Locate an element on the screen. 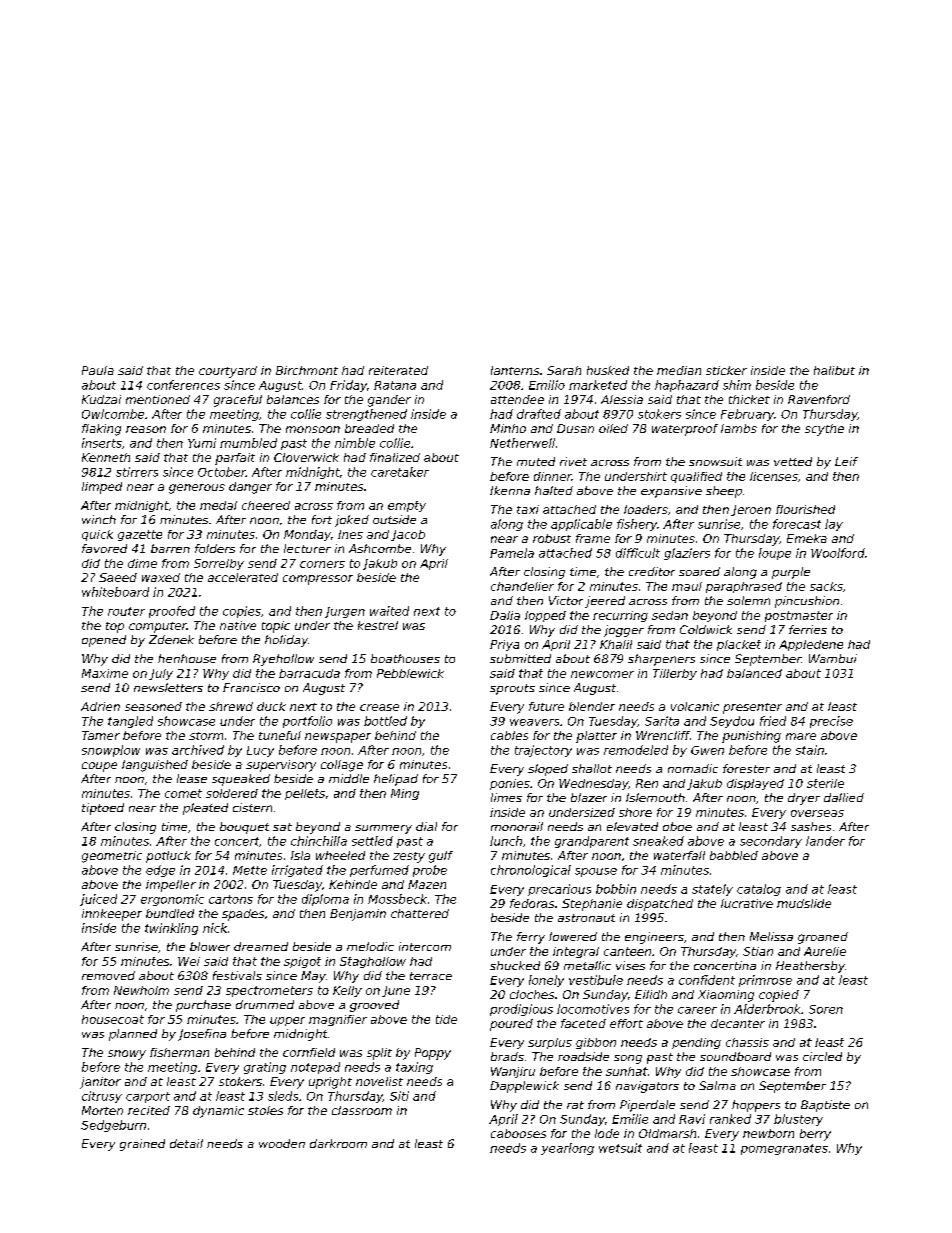  lanterns is located at coordinates (515, 370).
